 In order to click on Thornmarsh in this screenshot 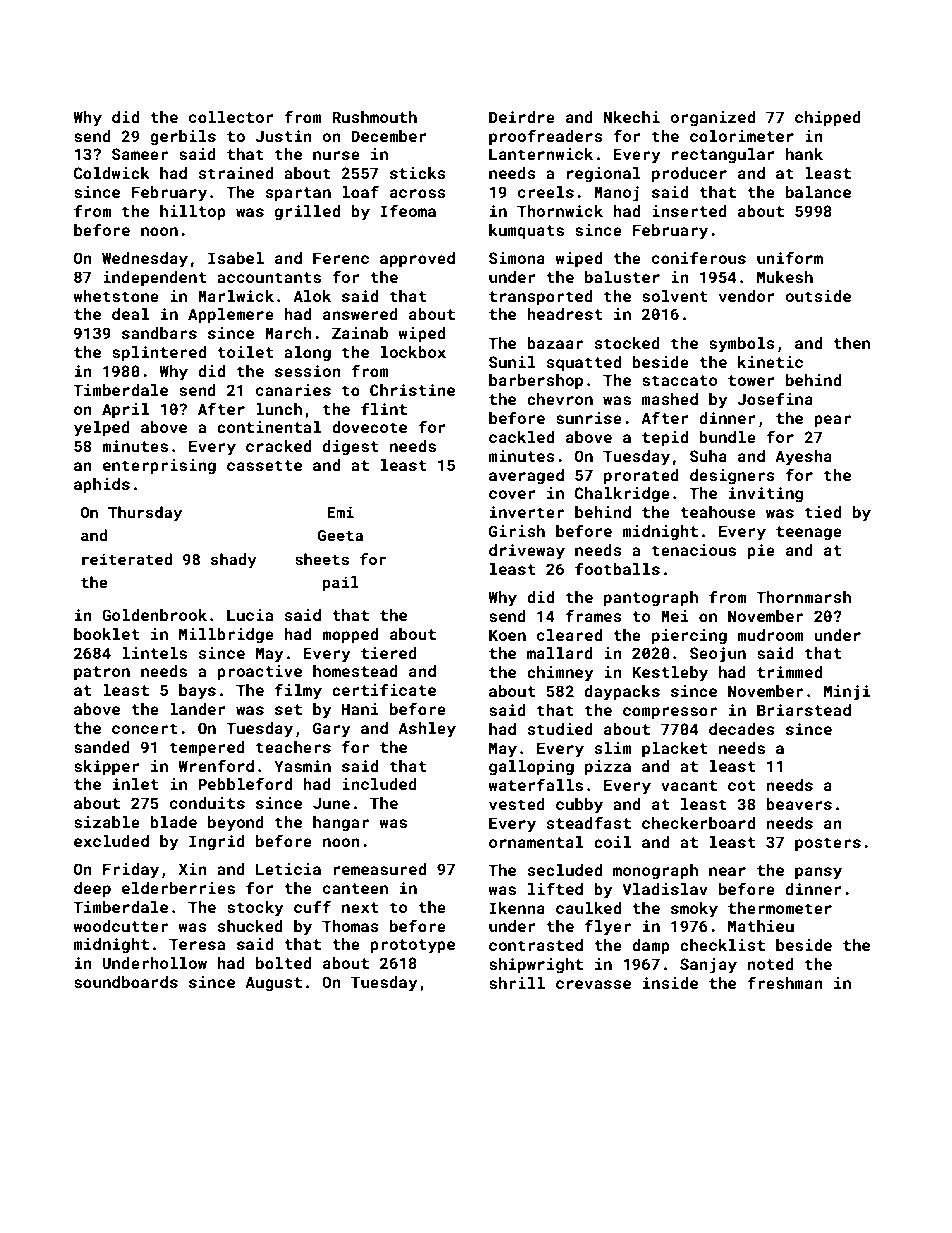, I will do `click(803, 597)`.
